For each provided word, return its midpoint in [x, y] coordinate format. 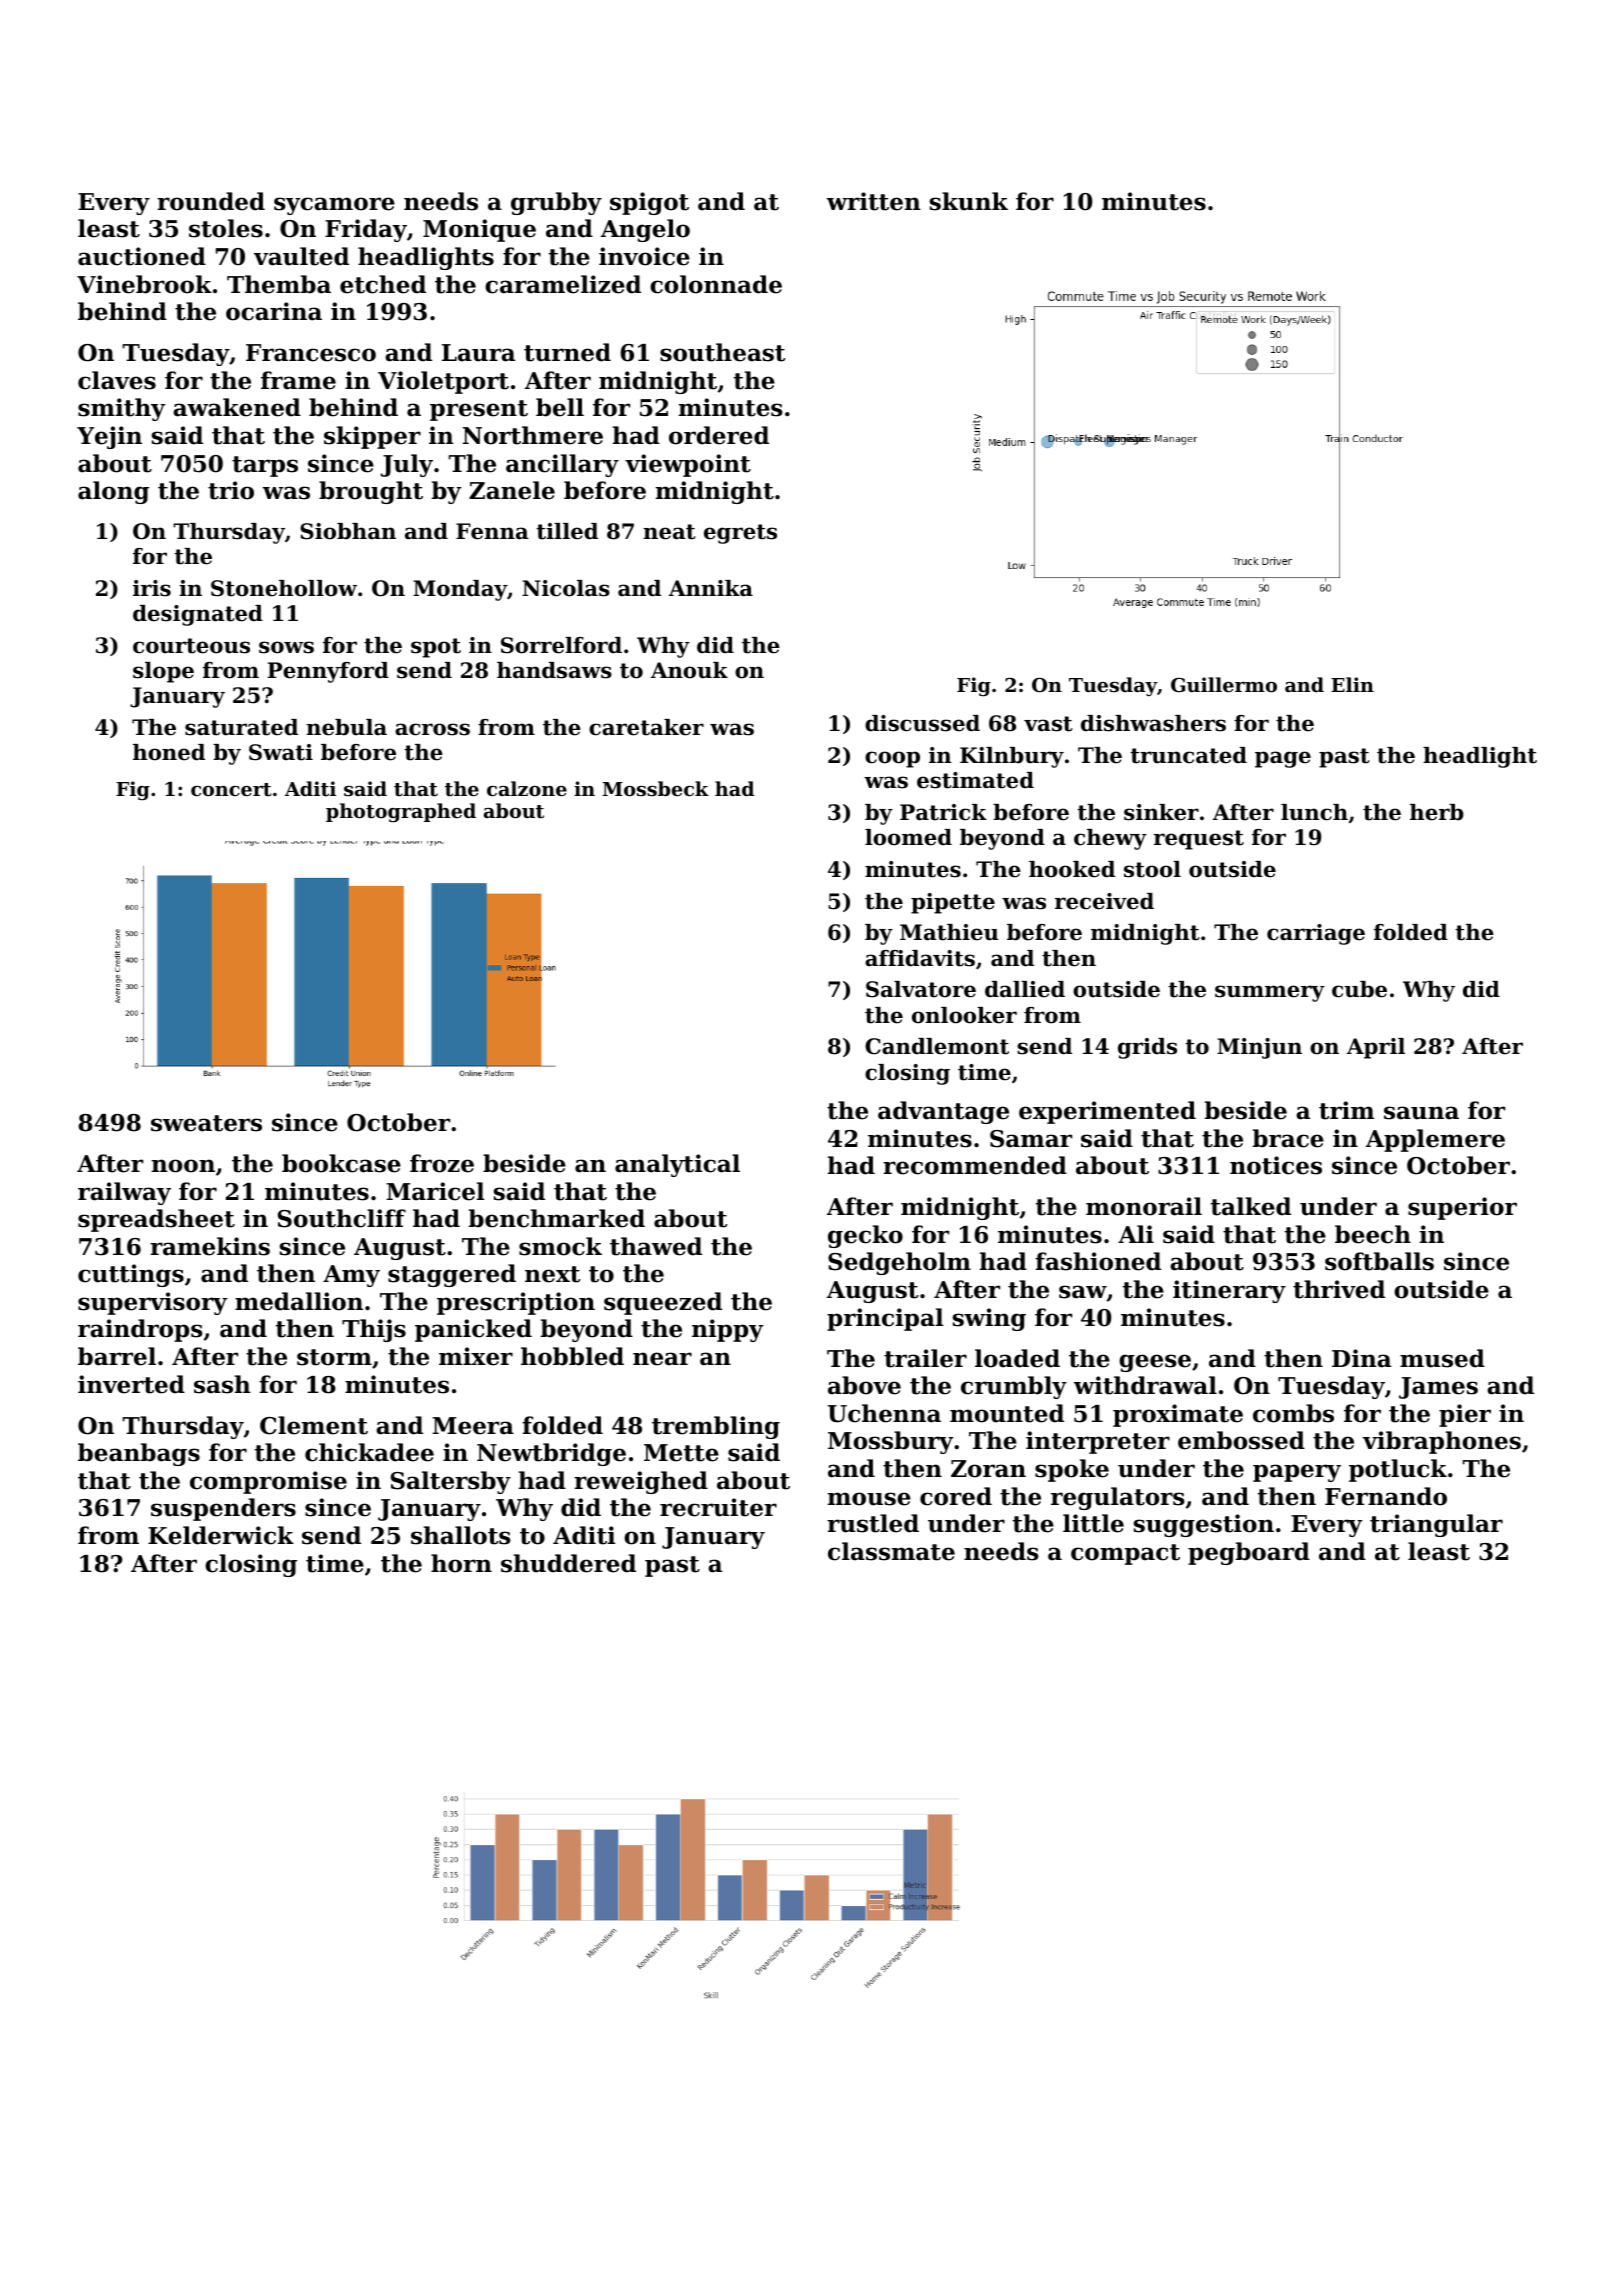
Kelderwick [221, 1535]
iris [152, 588]
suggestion [1204, 1525]
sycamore [334, 206]
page [1283, 759]
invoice [644, 256]
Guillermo [1224, 684]
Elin [1352, 684]
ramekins [210, 1246]
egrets [740, 534]
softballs [1379, 1261]
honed [169, 752]
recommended [975, 1165]
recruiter [718, 1507]
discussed [922, 723]
